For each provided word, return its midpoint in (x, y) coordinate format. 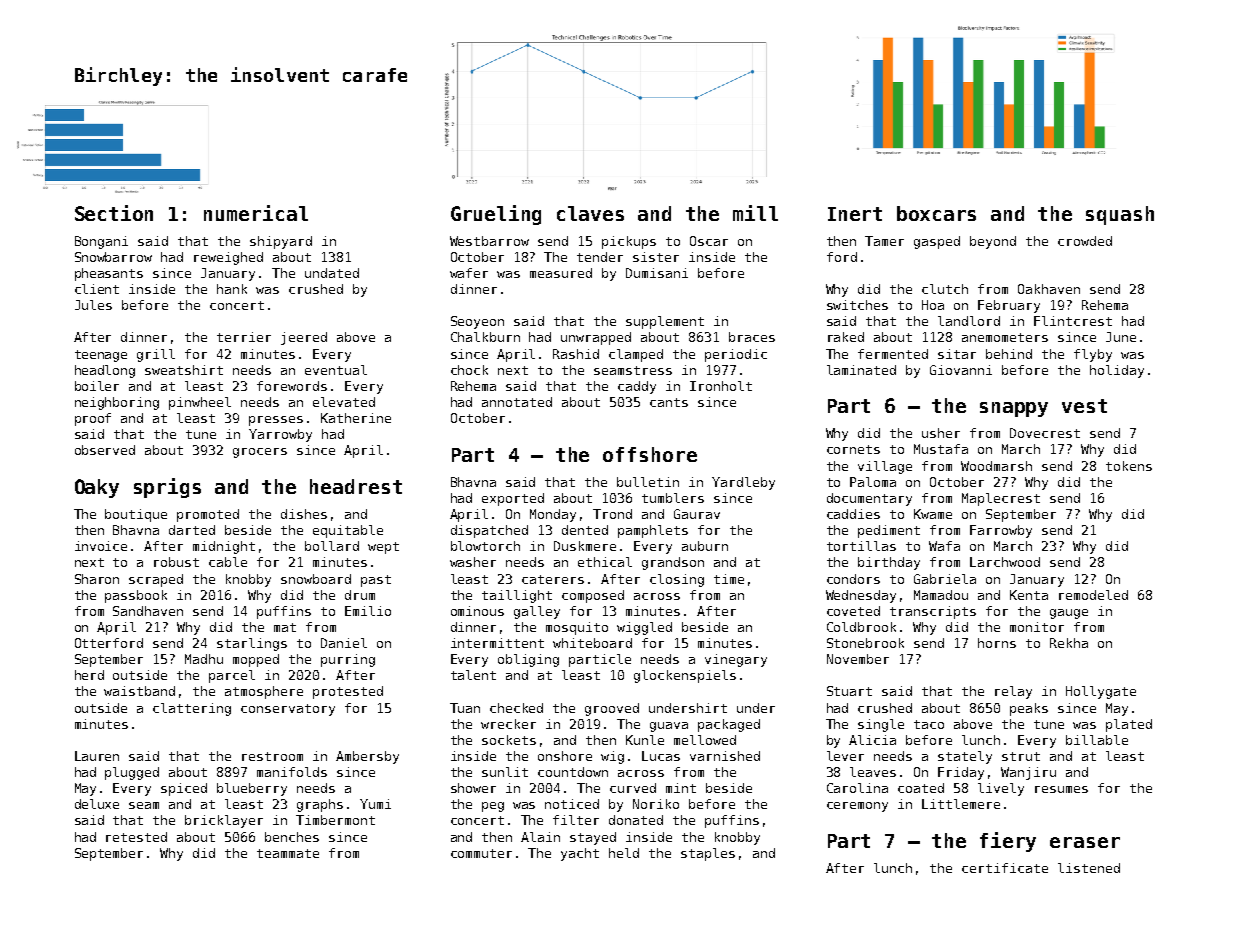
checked (516, 708)
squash (1120, 215)
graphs (320, 805)
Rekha (1069, 643)
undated (332, 273)
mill (755, 213)
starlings (252, 644)
